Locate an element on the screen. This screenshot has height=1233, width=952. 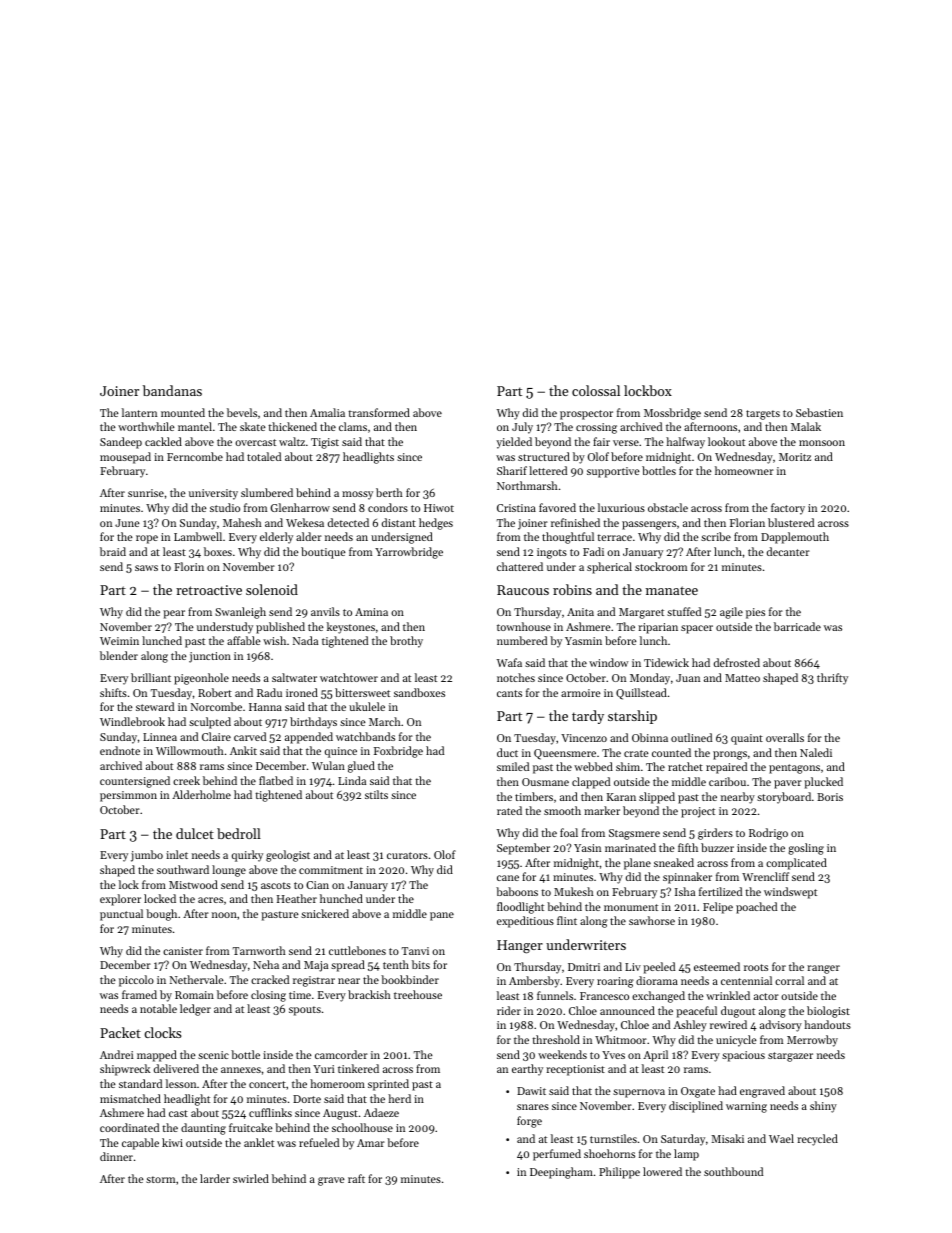
transformed is located at coordinates (379, 412).
